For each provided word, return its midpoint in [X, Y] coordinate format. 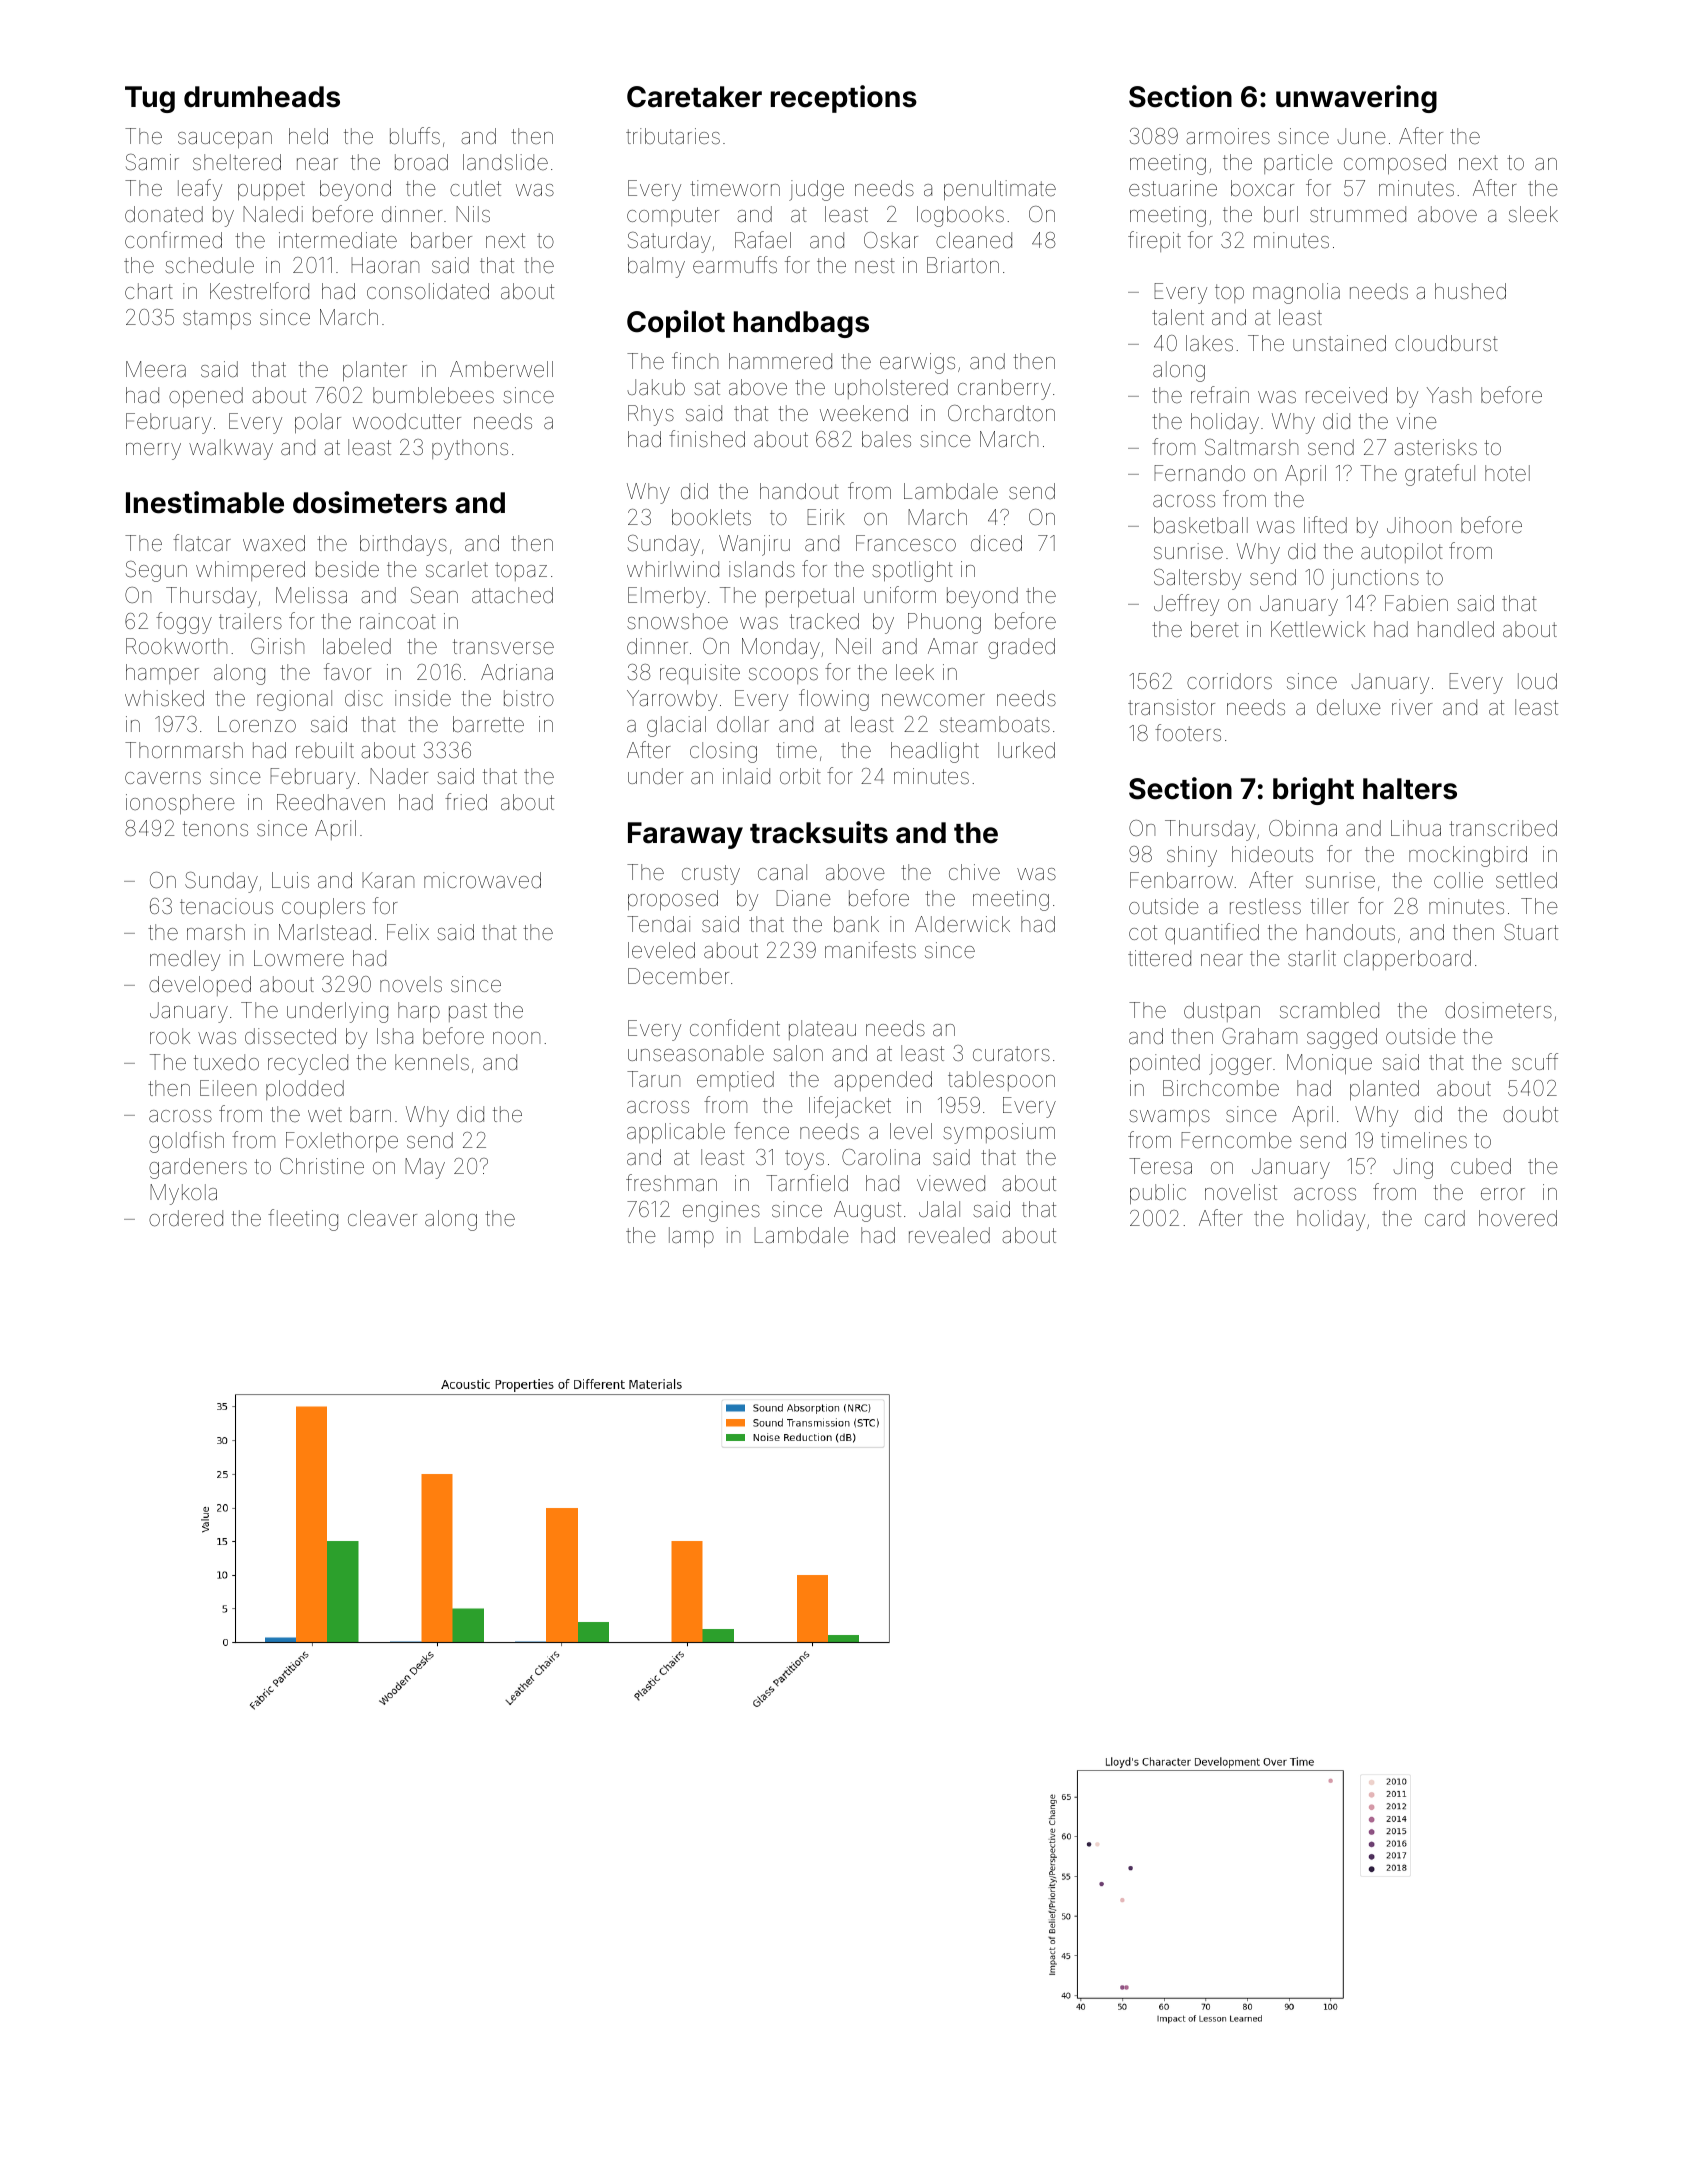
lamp [691, 1237]
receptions [844, 99]
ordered [186, 1218]
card [1445, 1218]
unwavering [1356, 99]
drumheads [262, 97]
